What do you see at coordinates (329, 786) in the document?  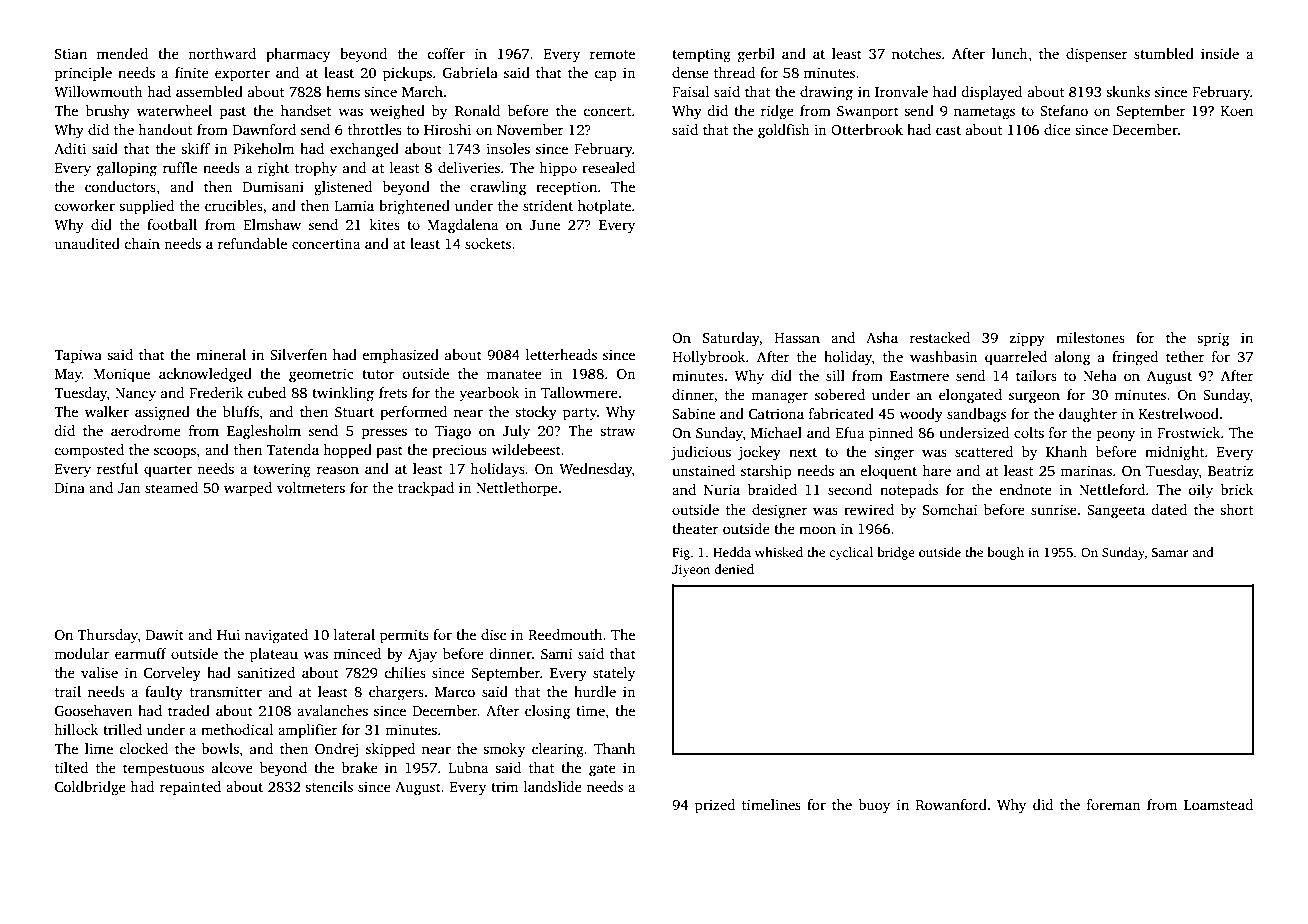 I see `stencils` at bounding box center [329, 786].
